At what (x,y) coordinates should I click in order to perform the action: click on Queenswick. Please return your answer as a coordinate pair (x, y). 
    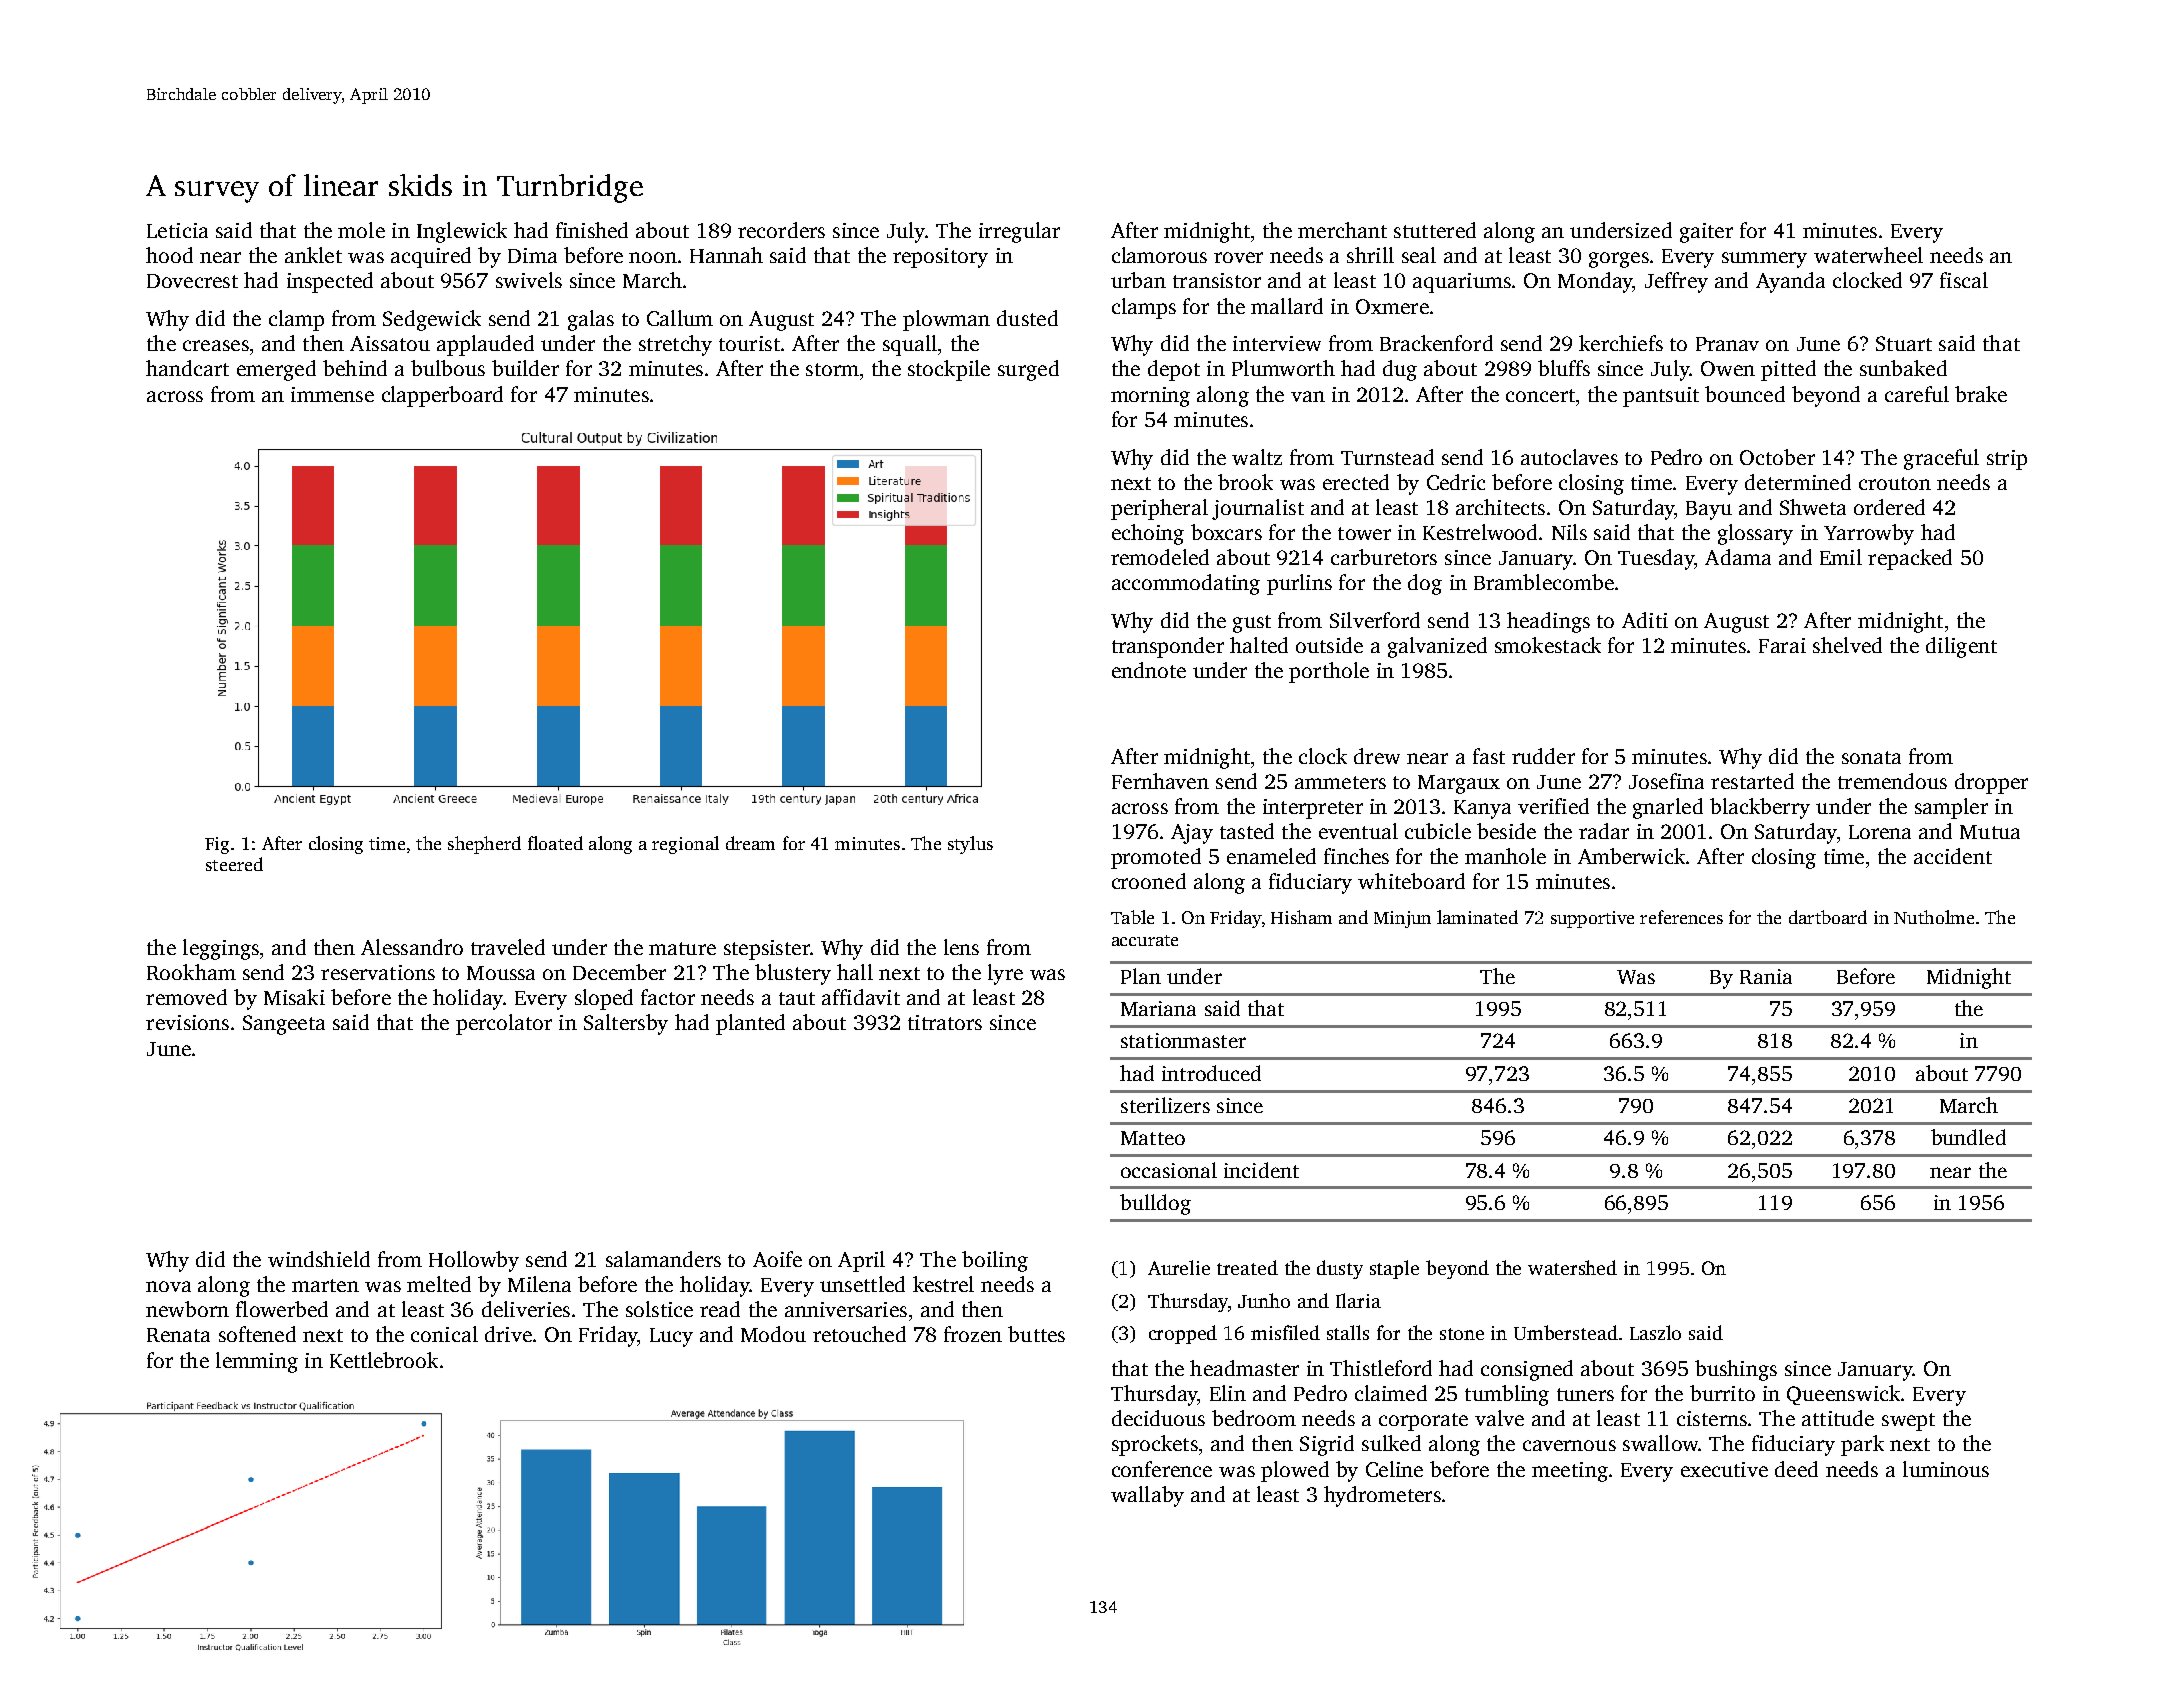
    Looking at the image, I should click on (1843, 1395).
